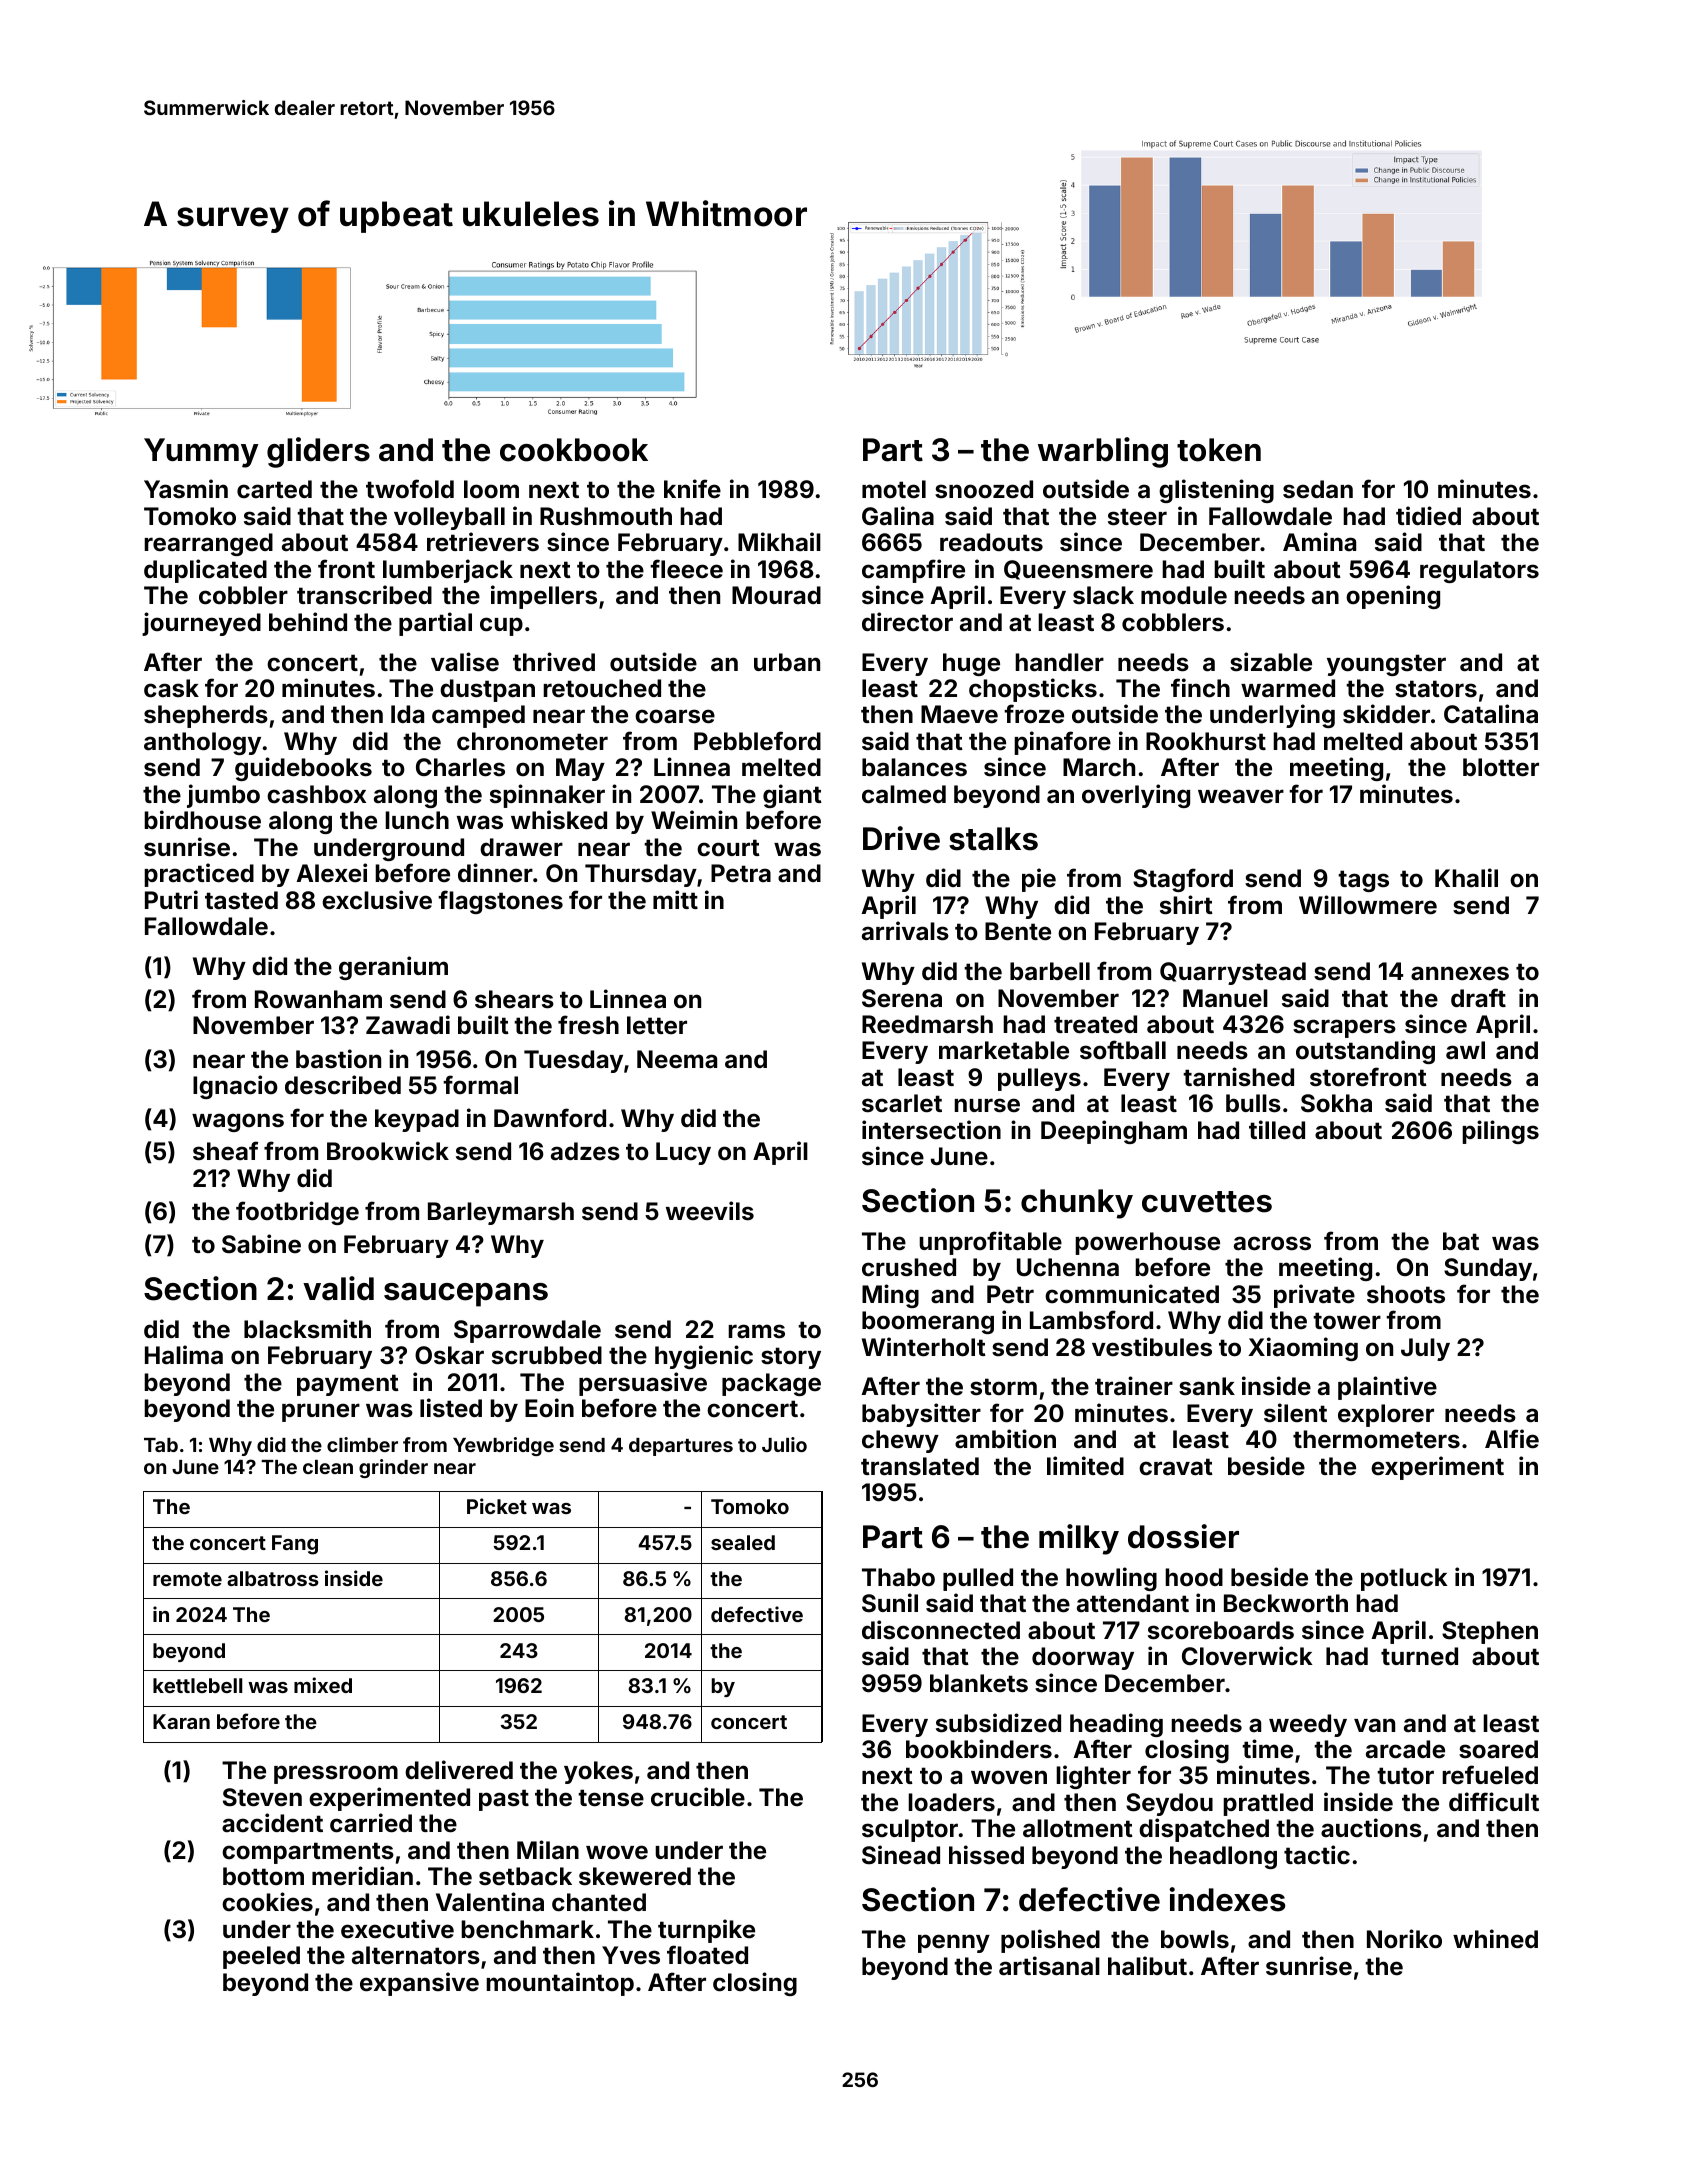  Describe the element at coordinates (364, 595) in the screenshot. I see `transcribed` at that location.
